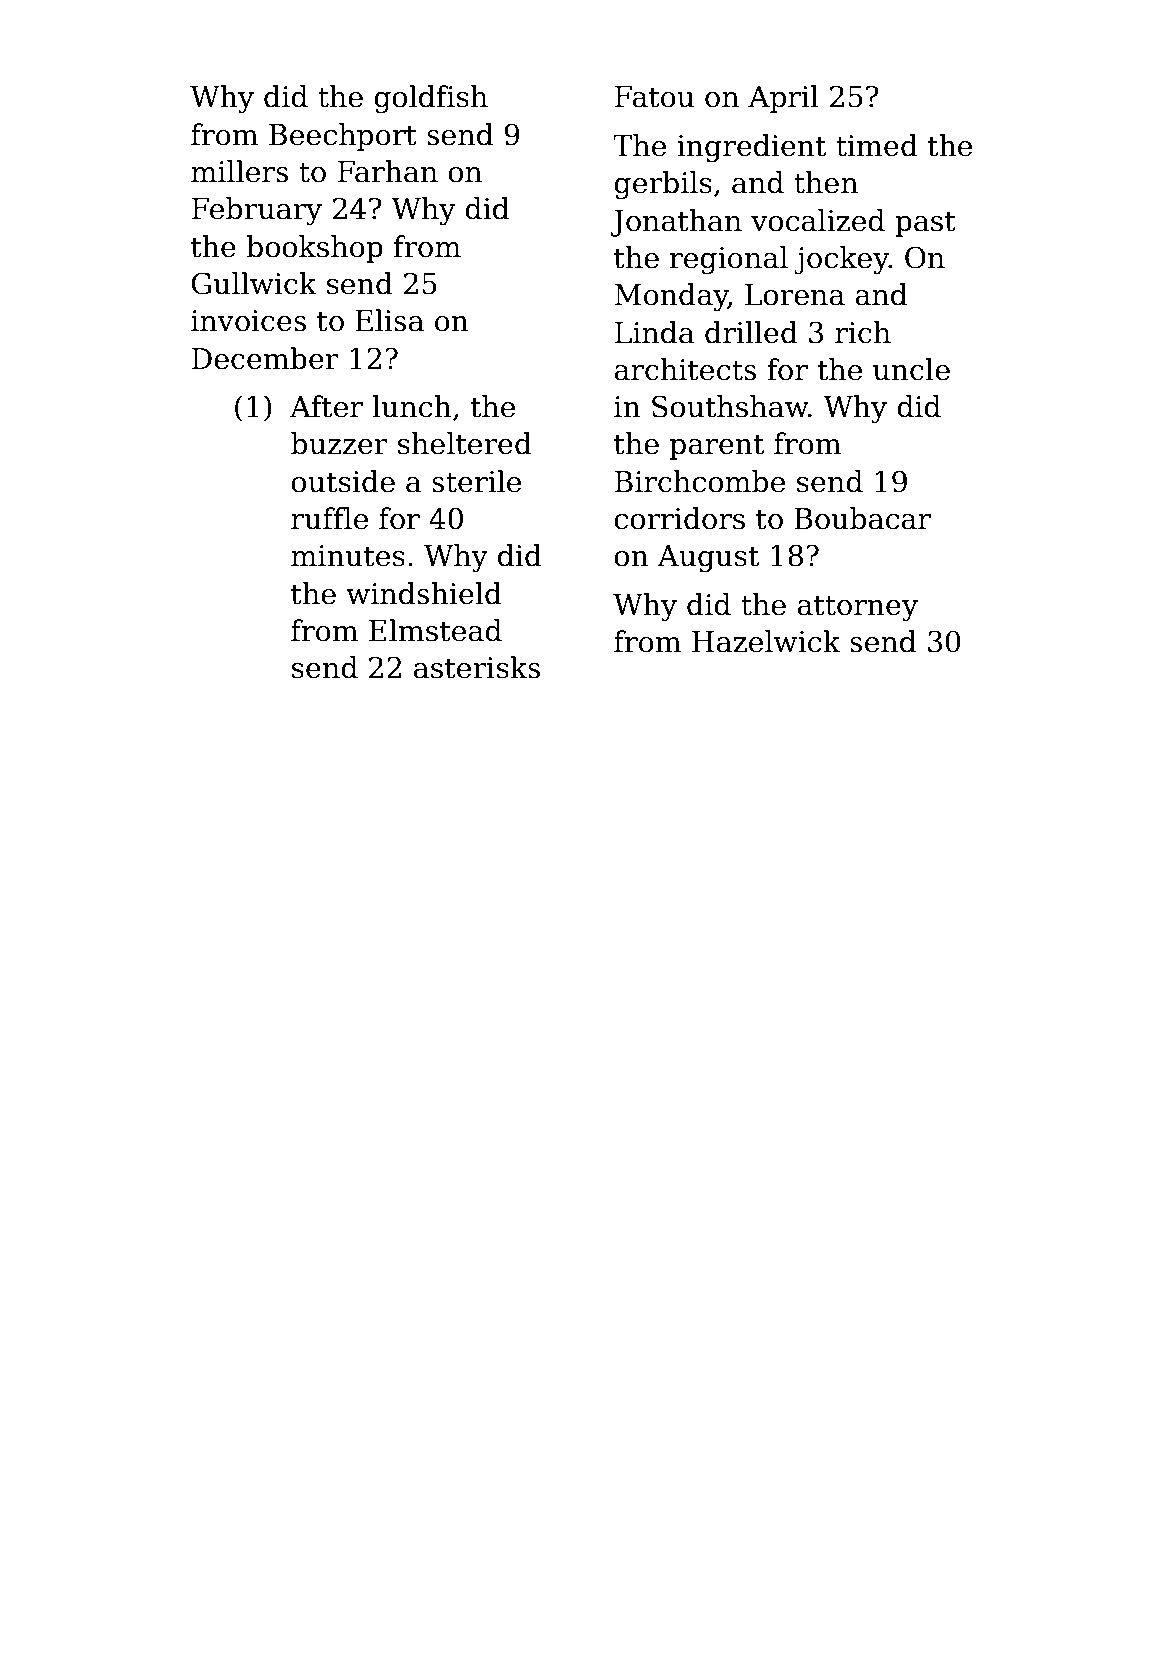 The image size is (1165, 1654). I want to click on Fatou, so click(654, 97).
